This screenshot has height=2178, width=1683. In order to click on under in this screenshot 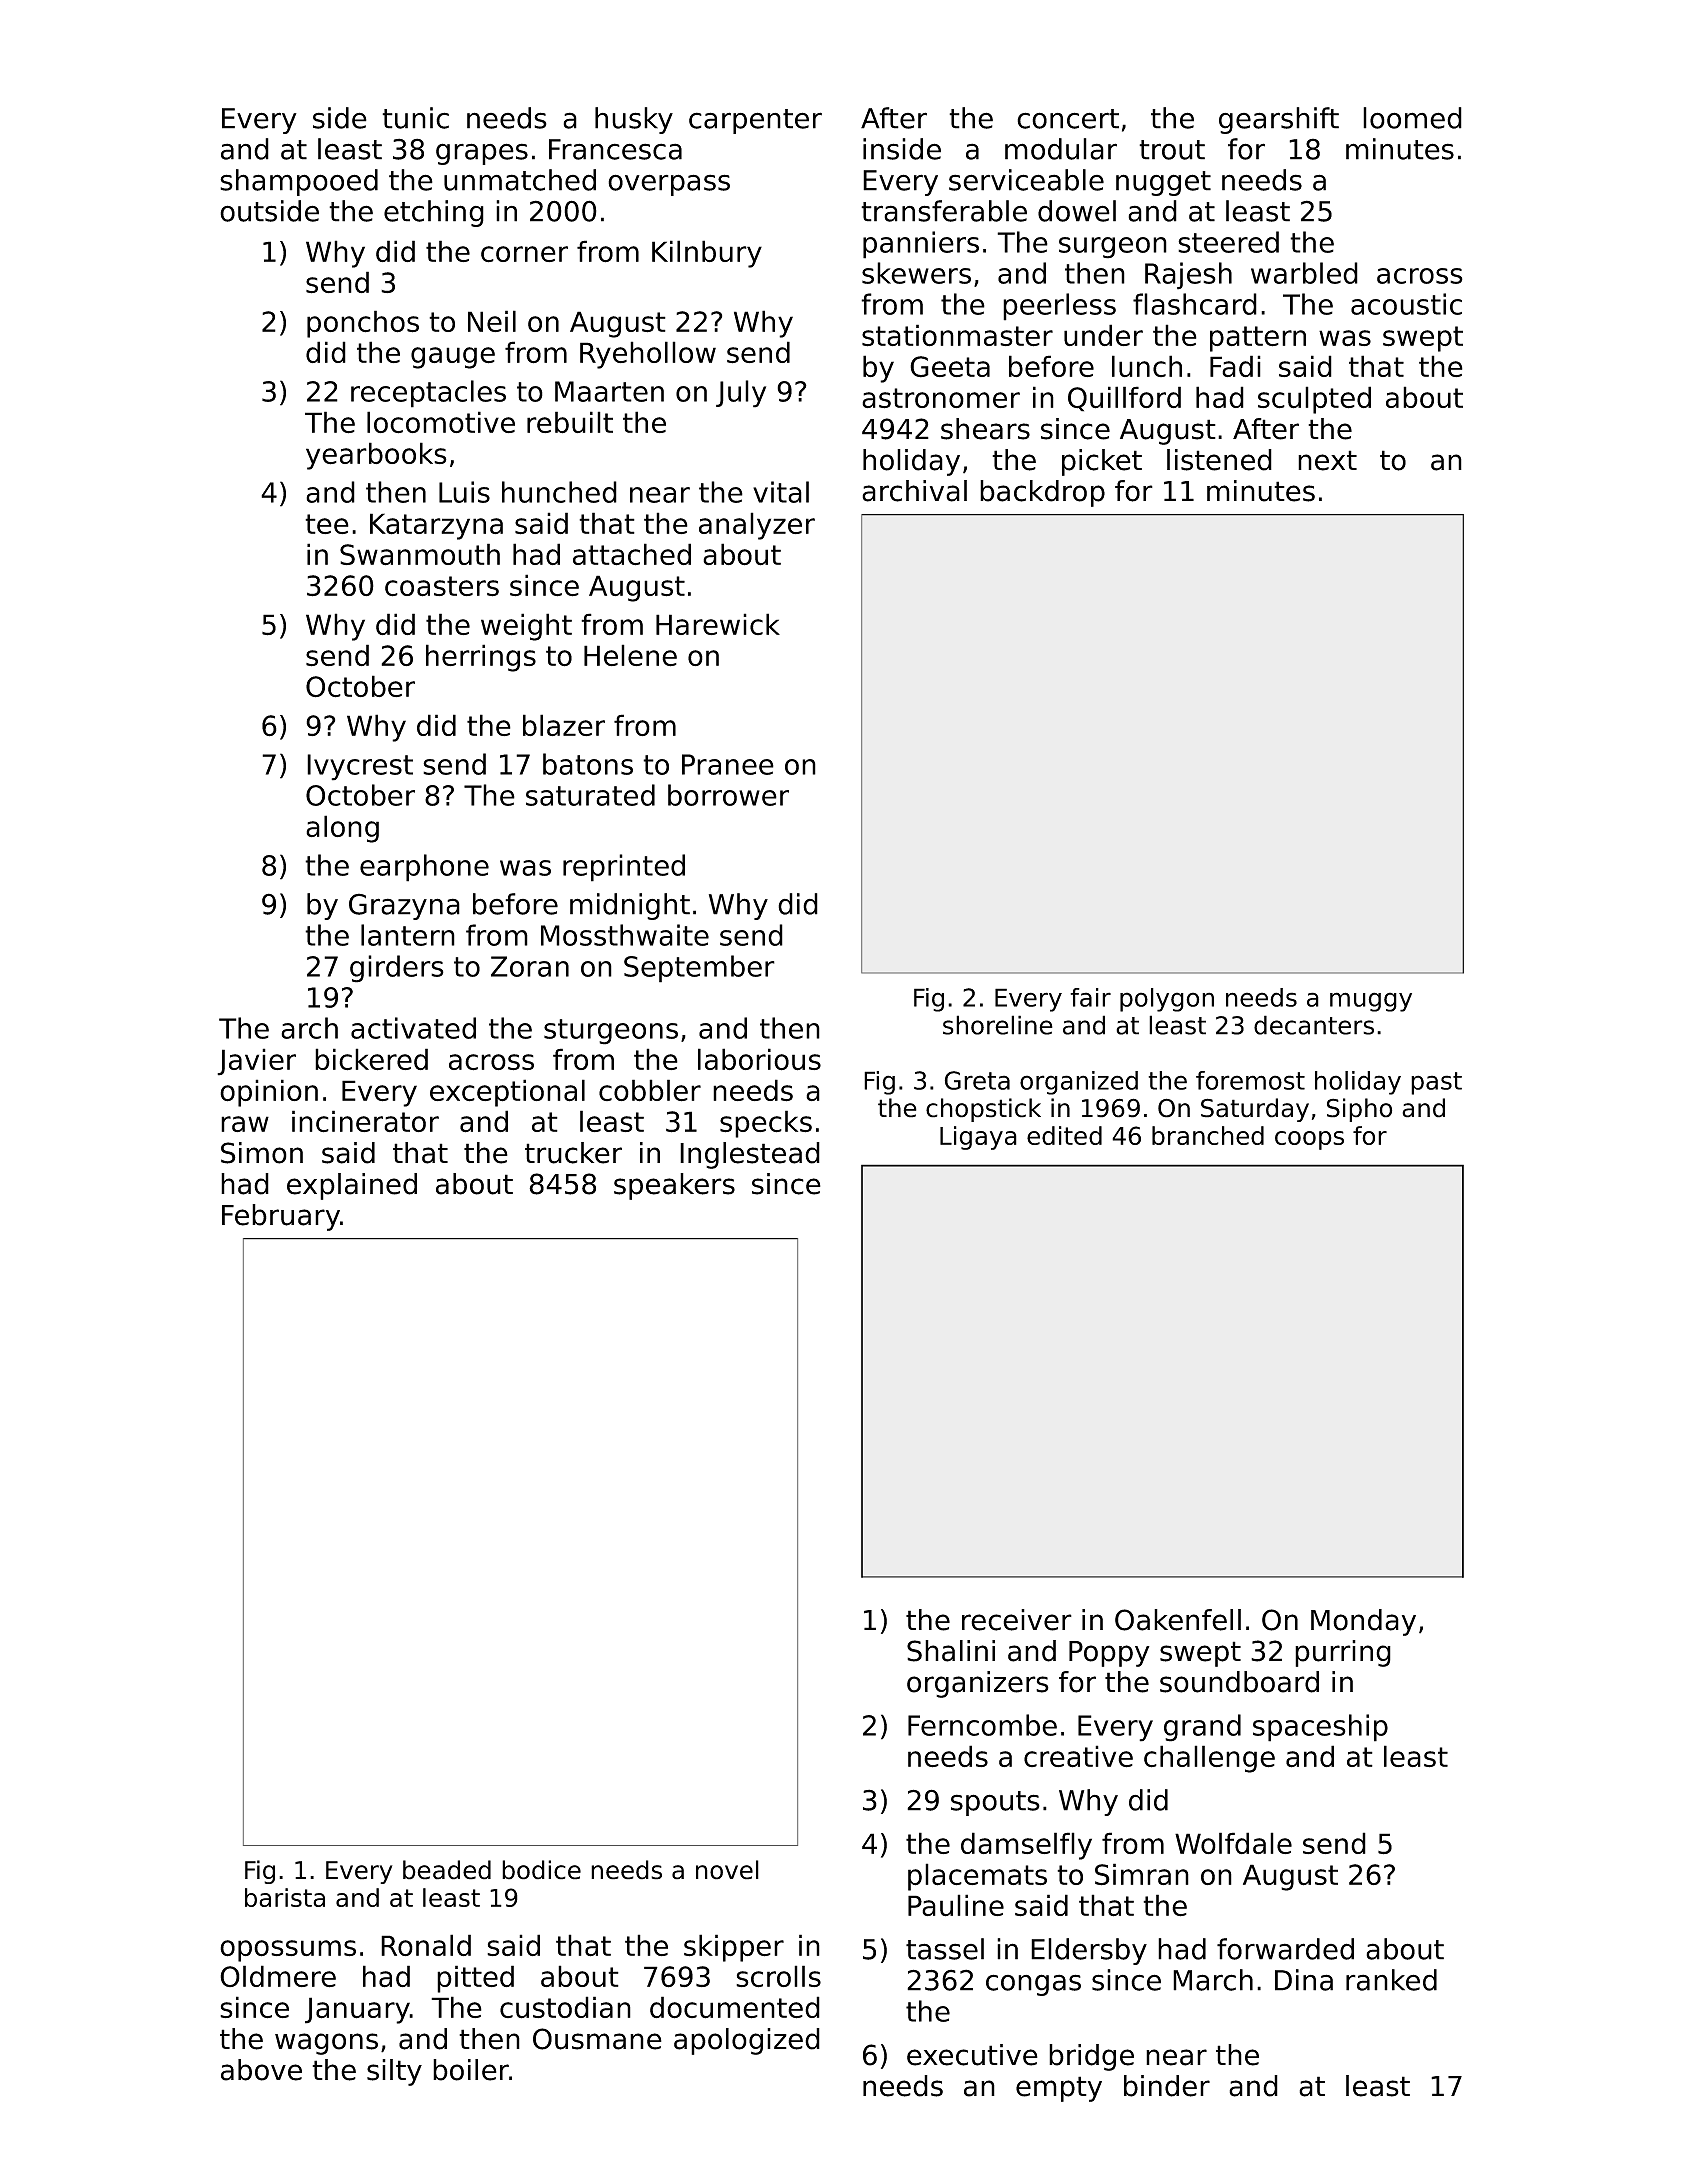, I will do `click(1103, 335)`.
